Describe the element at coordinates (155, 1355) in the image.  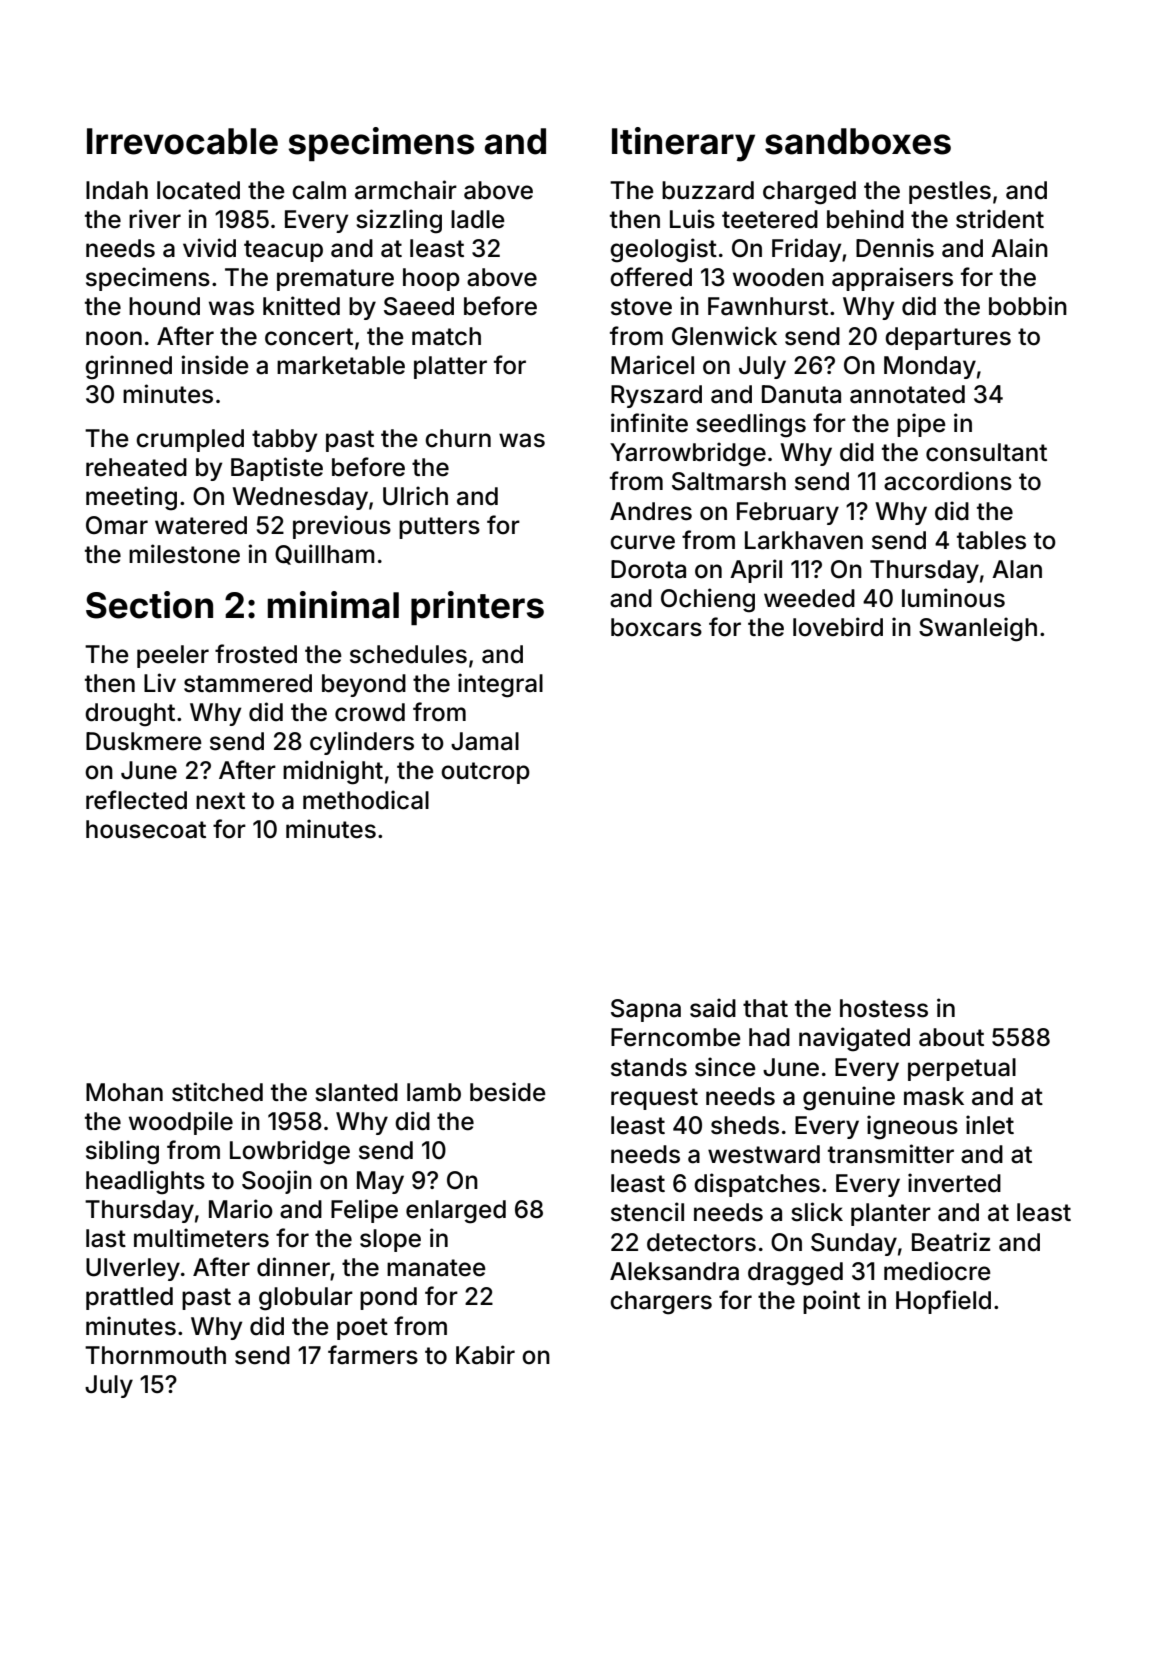
I see `Thornmouth` at that location.
